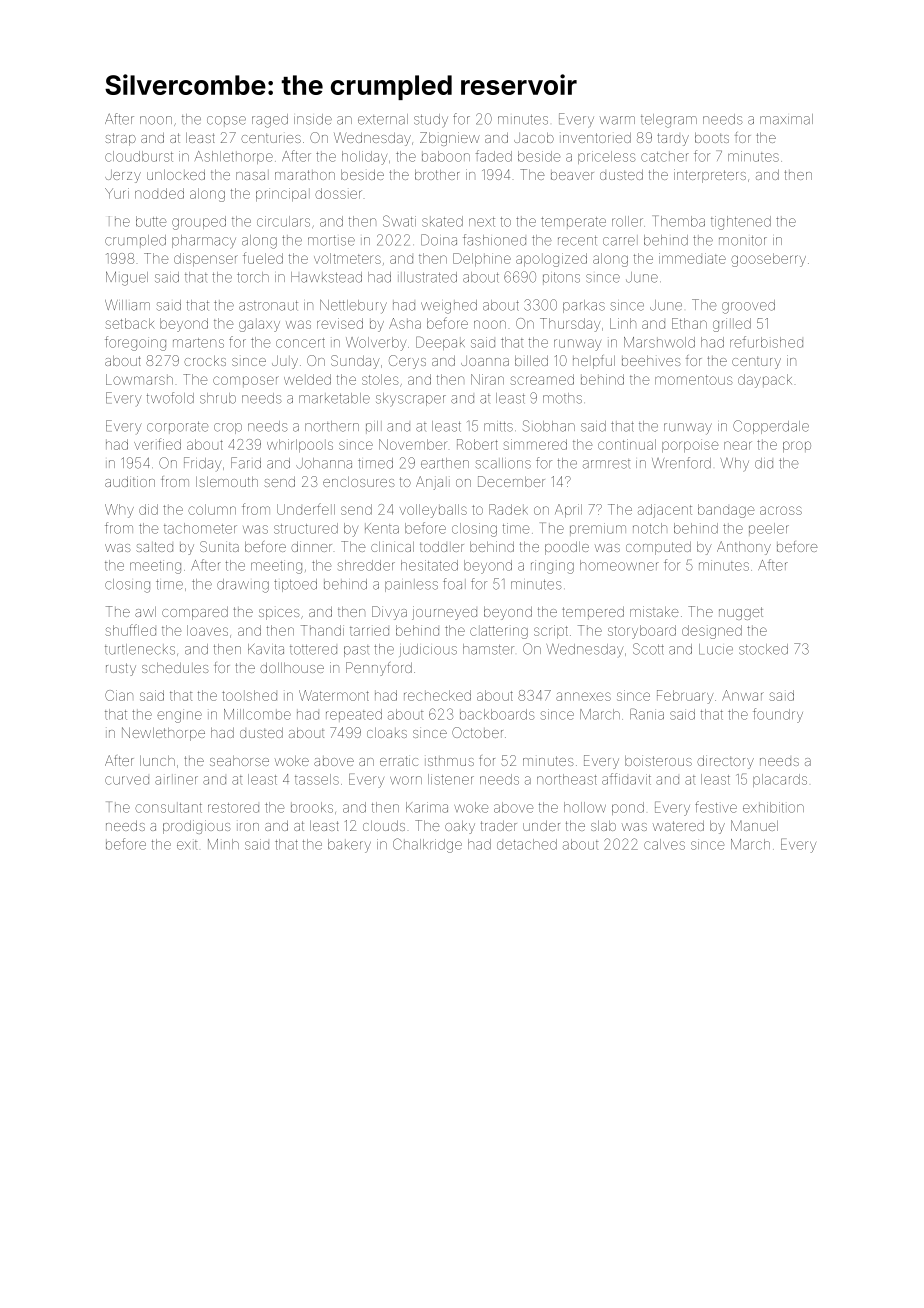 Image resolution: width=924 pixels, height=1308 pixels. What do you see at coordinates (572, 175) in the screenshot?
I see `beaver` at bounding box center [572, 175].
